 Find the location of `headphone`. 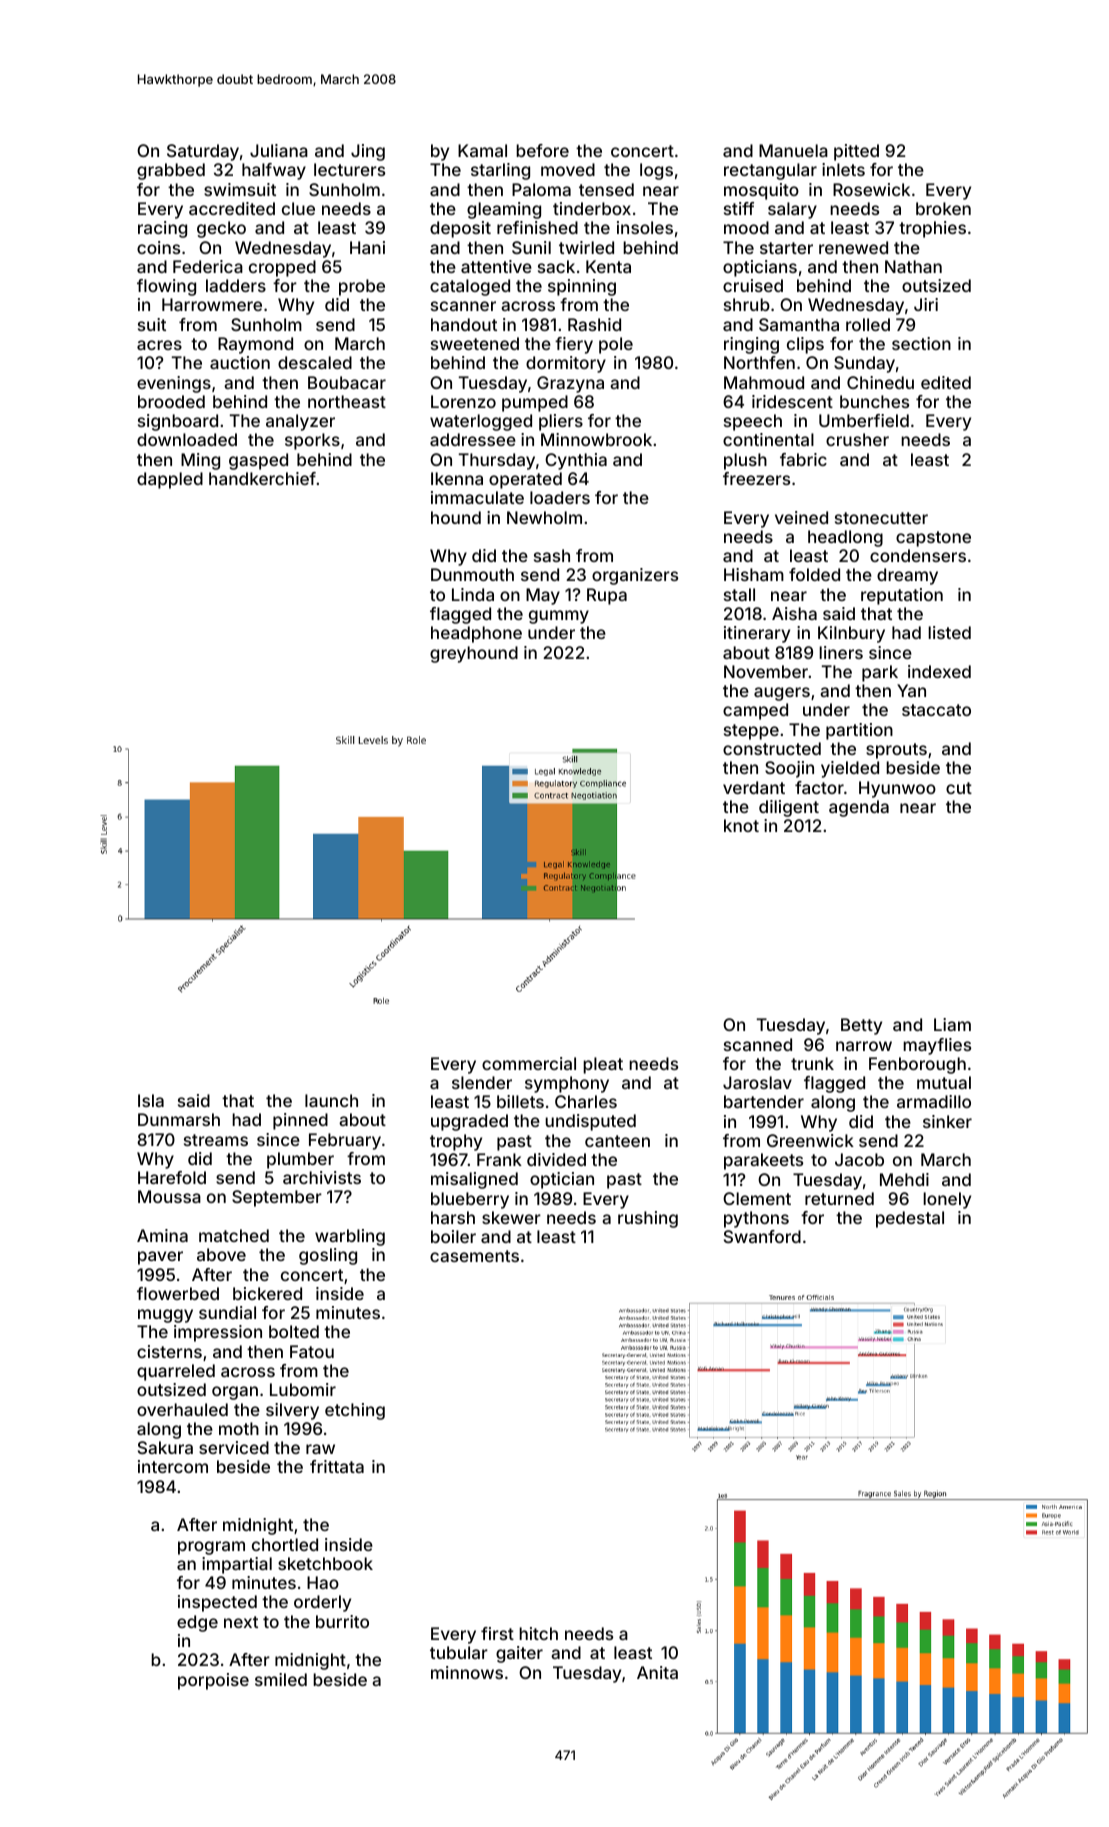

headphone is located at coordinates (476, 634).
